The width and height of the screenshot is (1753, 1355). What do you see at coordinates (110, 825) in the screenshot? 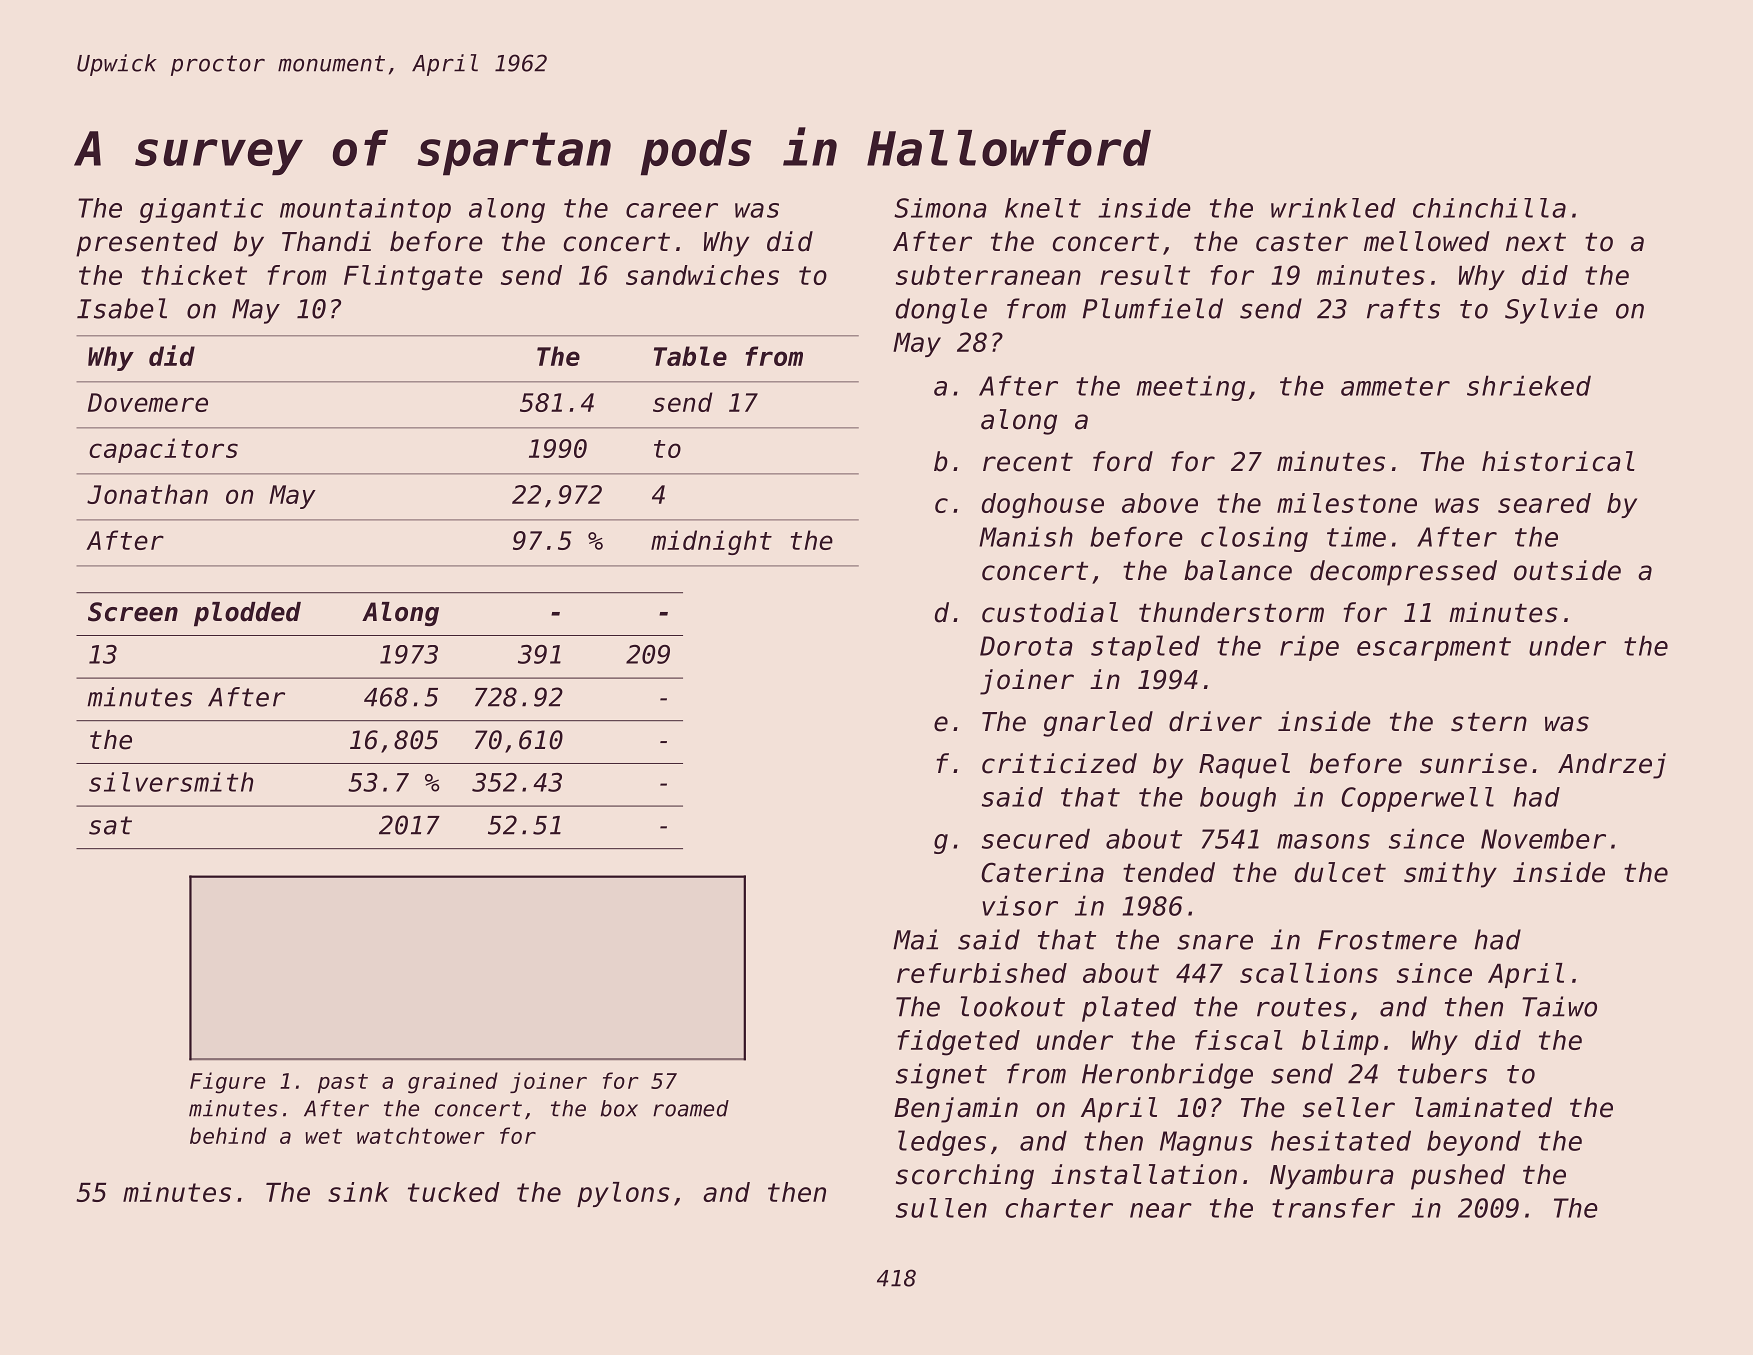
I see `sat` at bounding box center [110, 825].
